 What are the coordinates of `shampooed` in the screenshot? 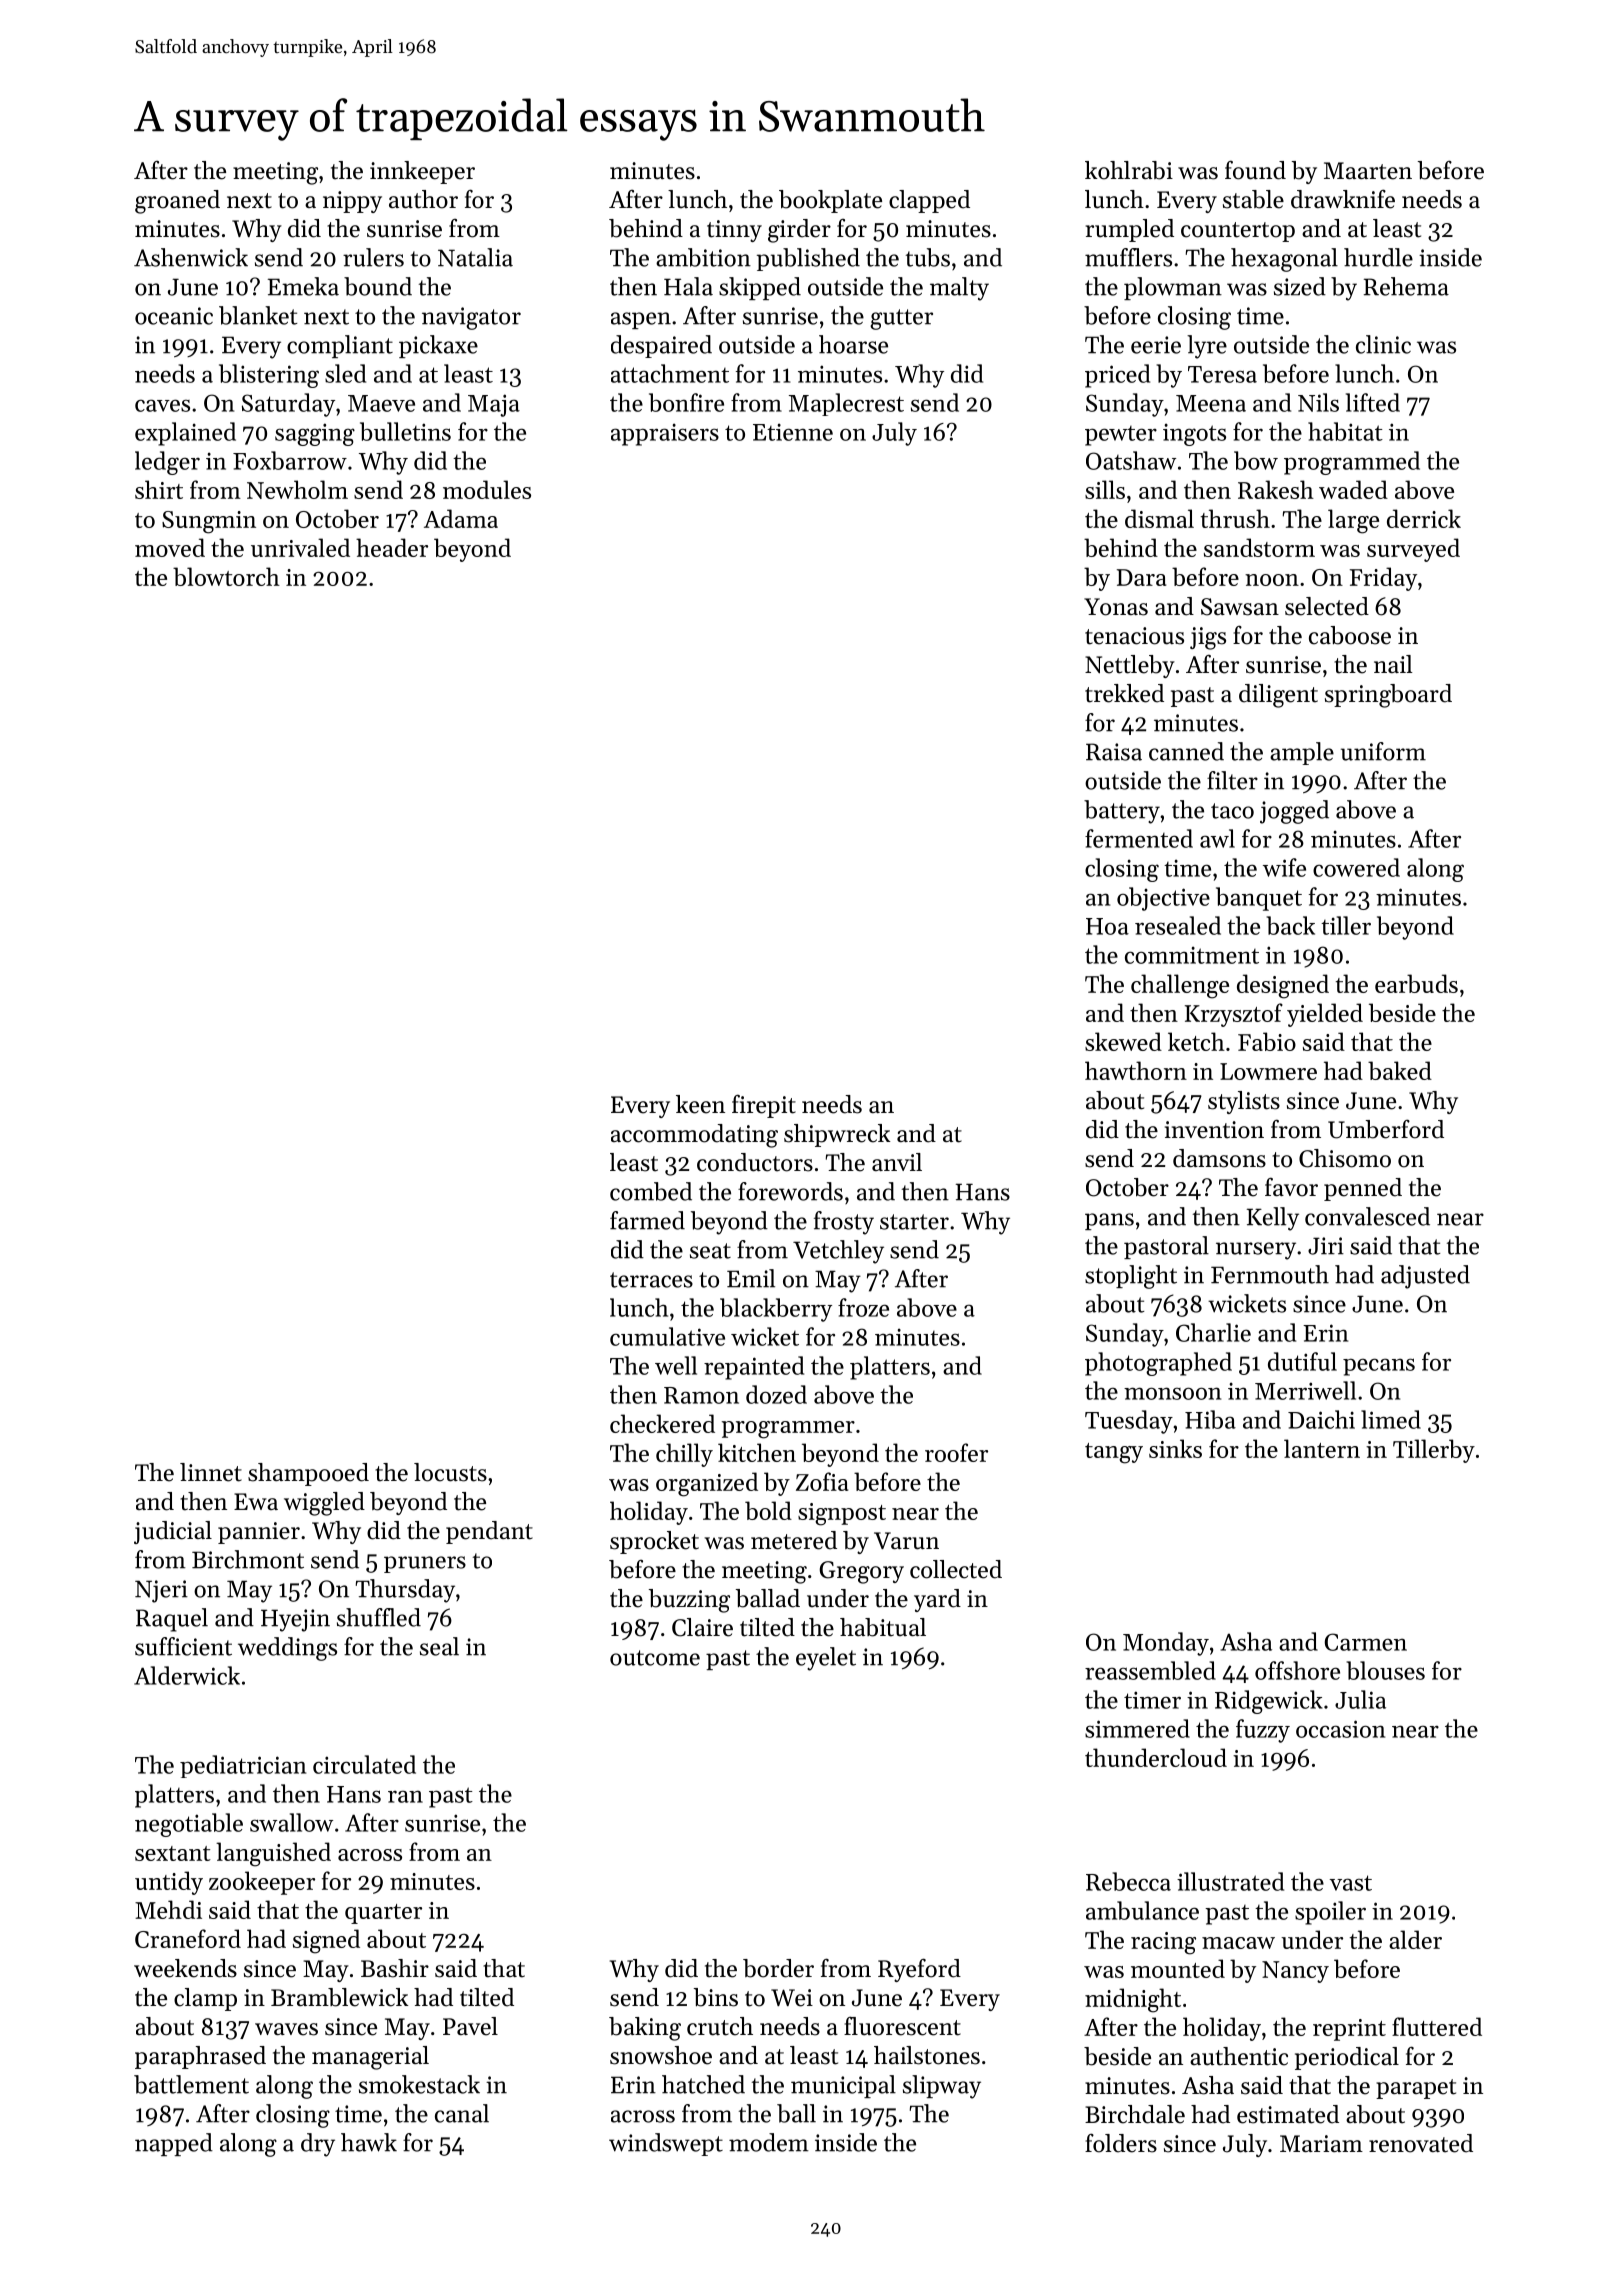 It's located at (308, 1474).
